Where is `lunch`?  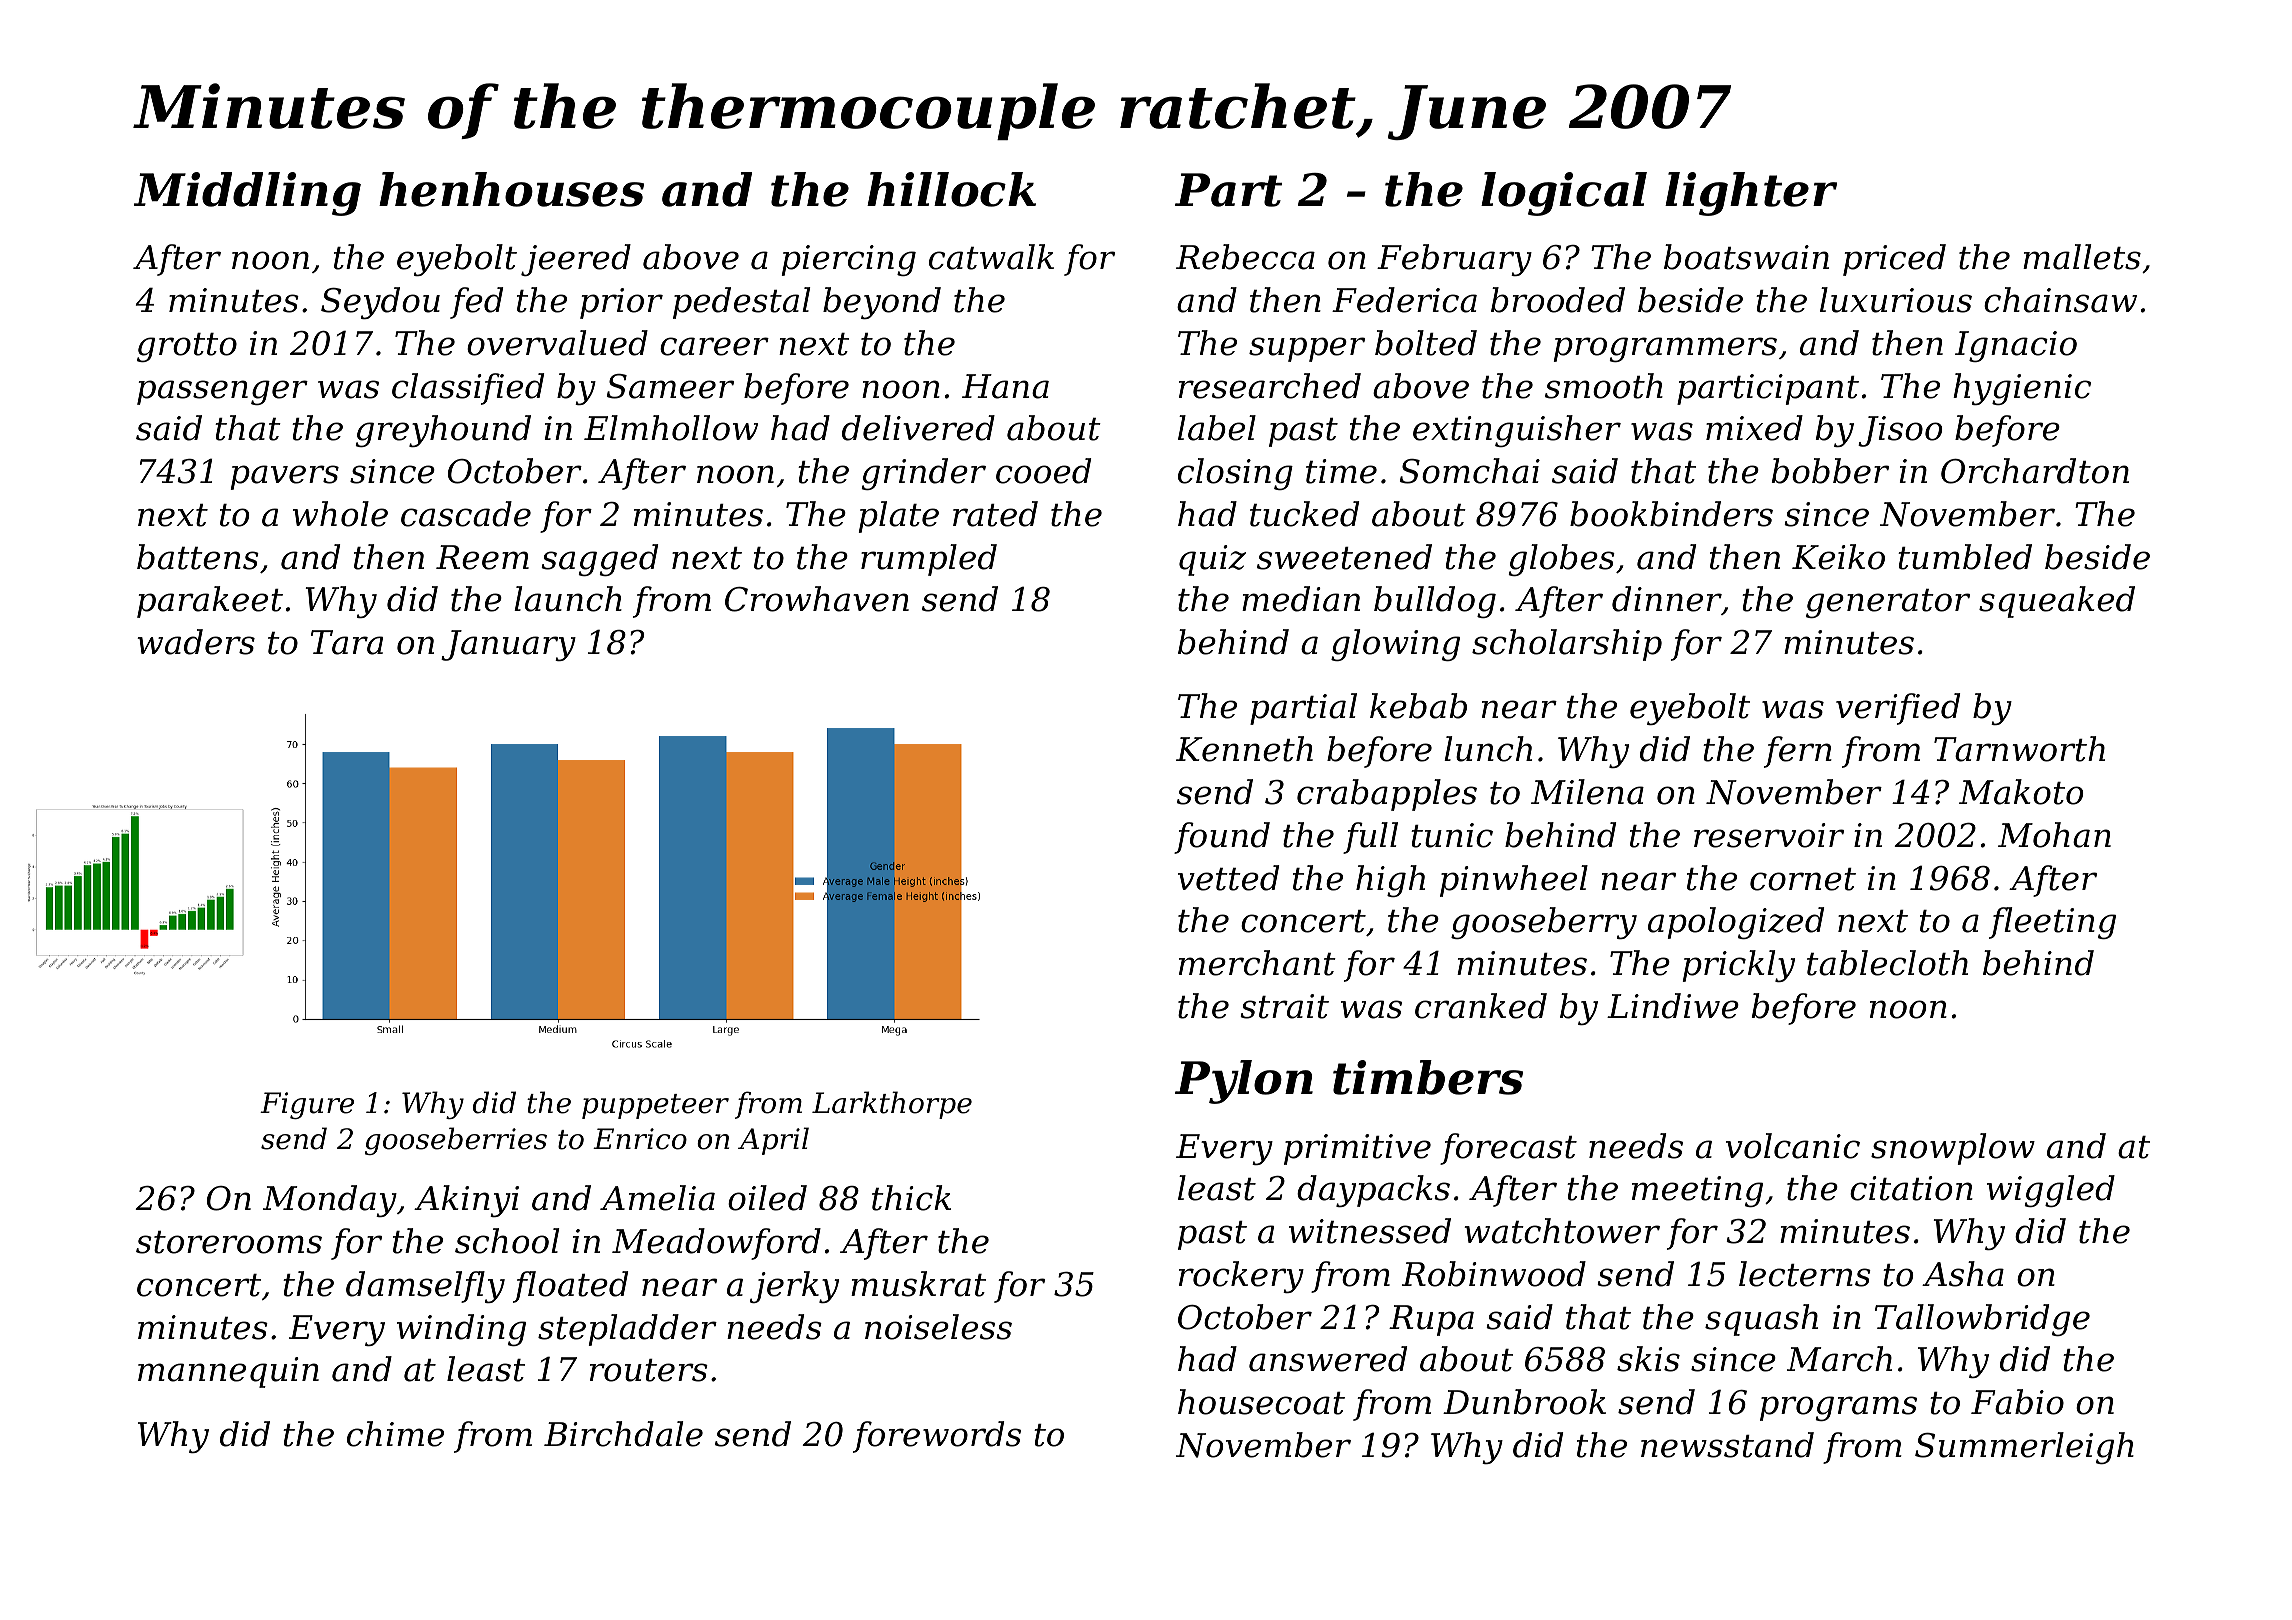 lunch is located at coordinates (1488, 749).
